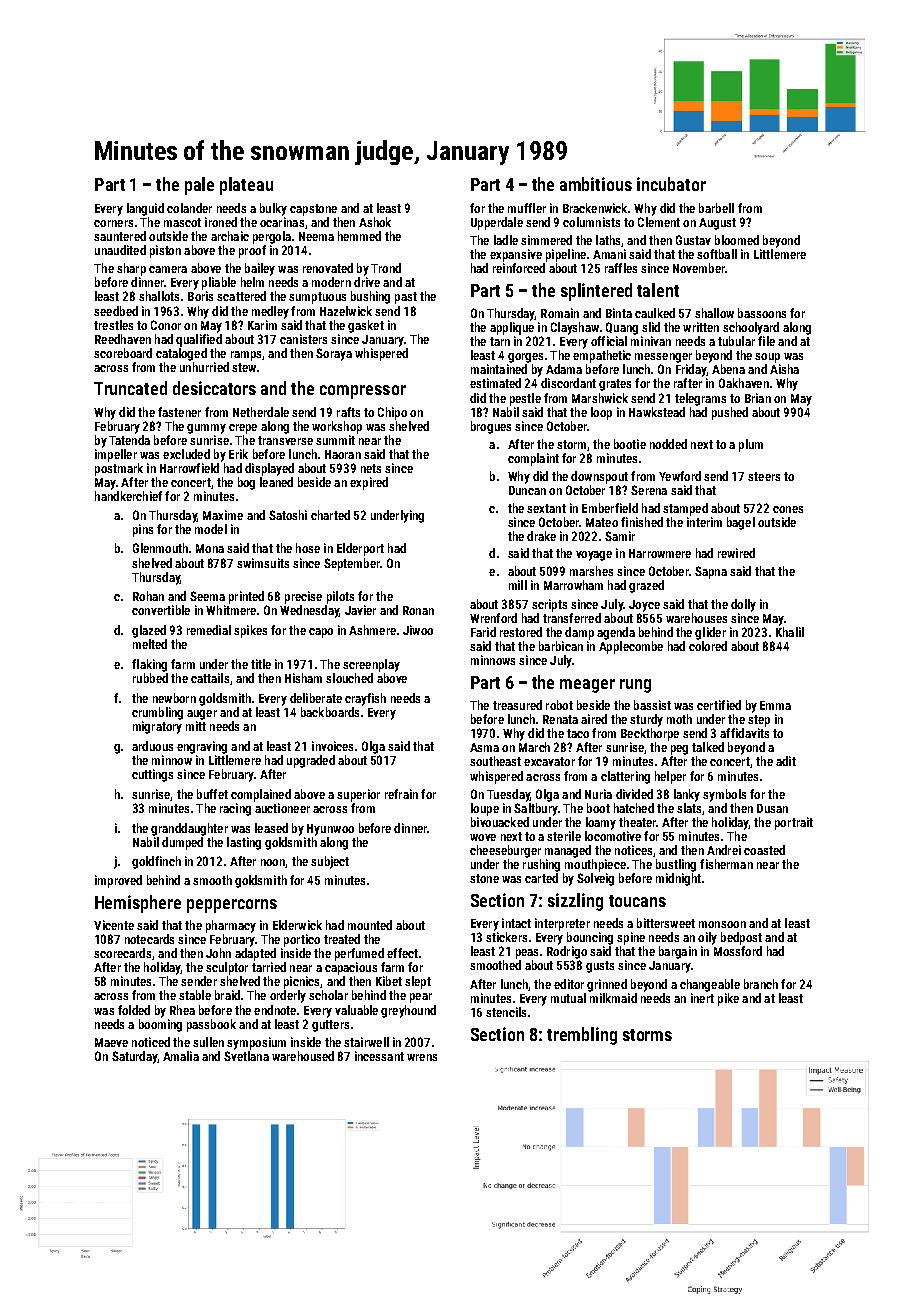 The height and width of the document is (1316, 908). I want to click on sullen, so click(208, 1042).
